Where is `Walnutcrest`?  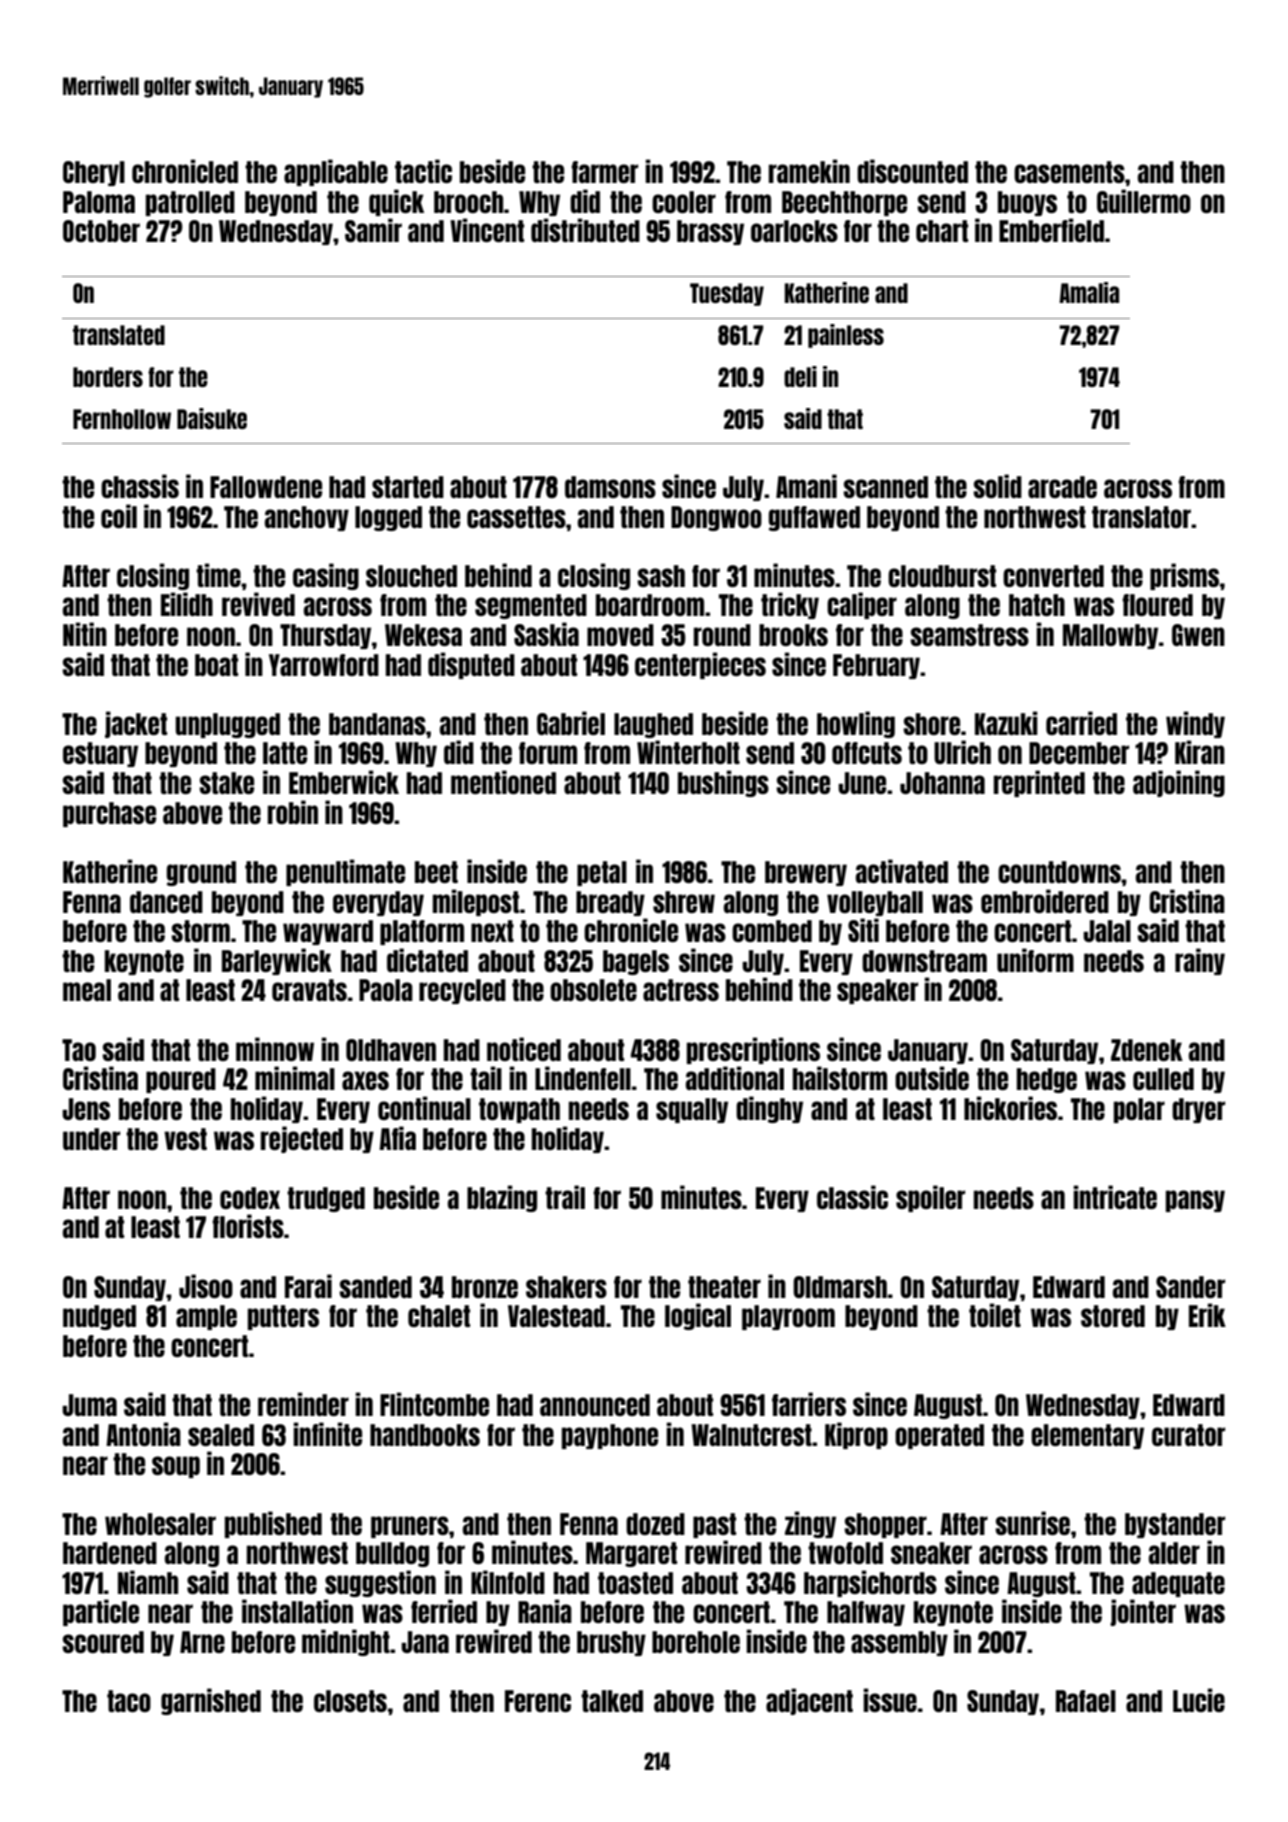 Walnutcrest is located at coordinates (751, 1435).
